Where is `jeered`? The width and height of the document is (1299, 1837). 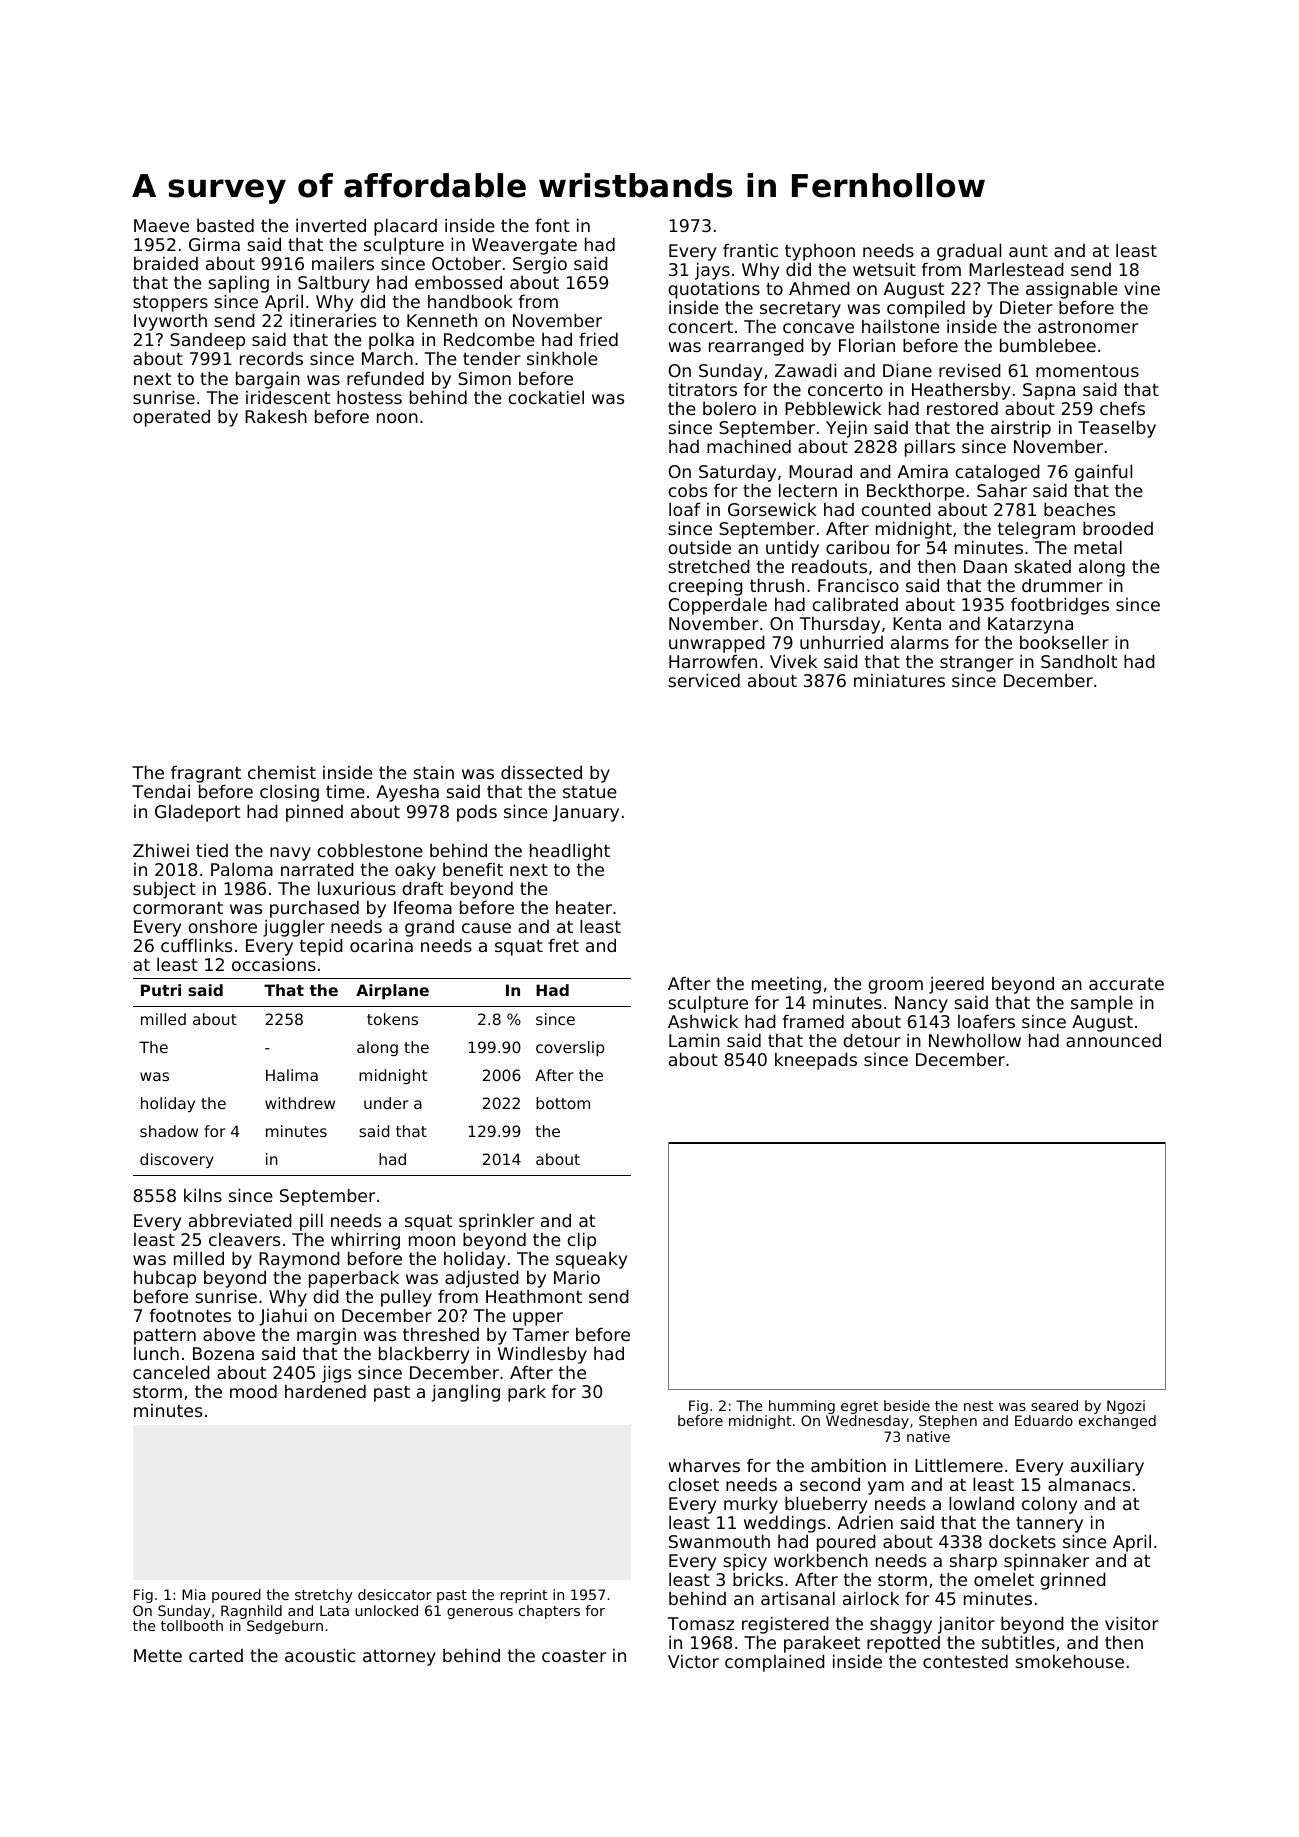
jeered is located at coordinates (956, 985).
